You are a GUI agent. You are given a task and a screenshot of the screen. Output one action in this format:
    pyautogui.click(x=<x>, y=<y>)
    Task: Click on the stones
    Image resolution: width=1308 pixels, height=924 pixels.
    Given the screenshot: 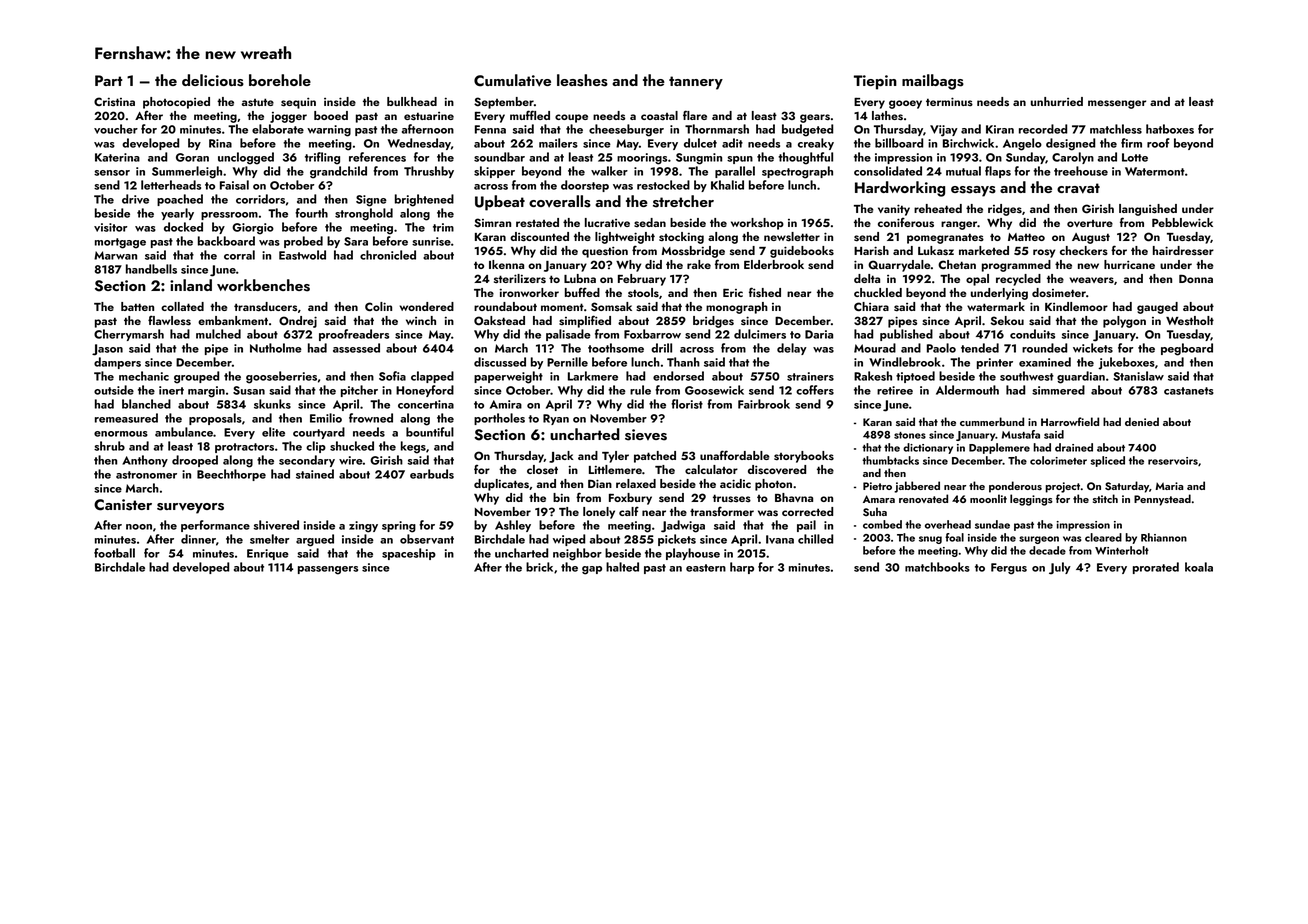 What is the action you would take?
    pyautogui.click(x=910, y=435)
